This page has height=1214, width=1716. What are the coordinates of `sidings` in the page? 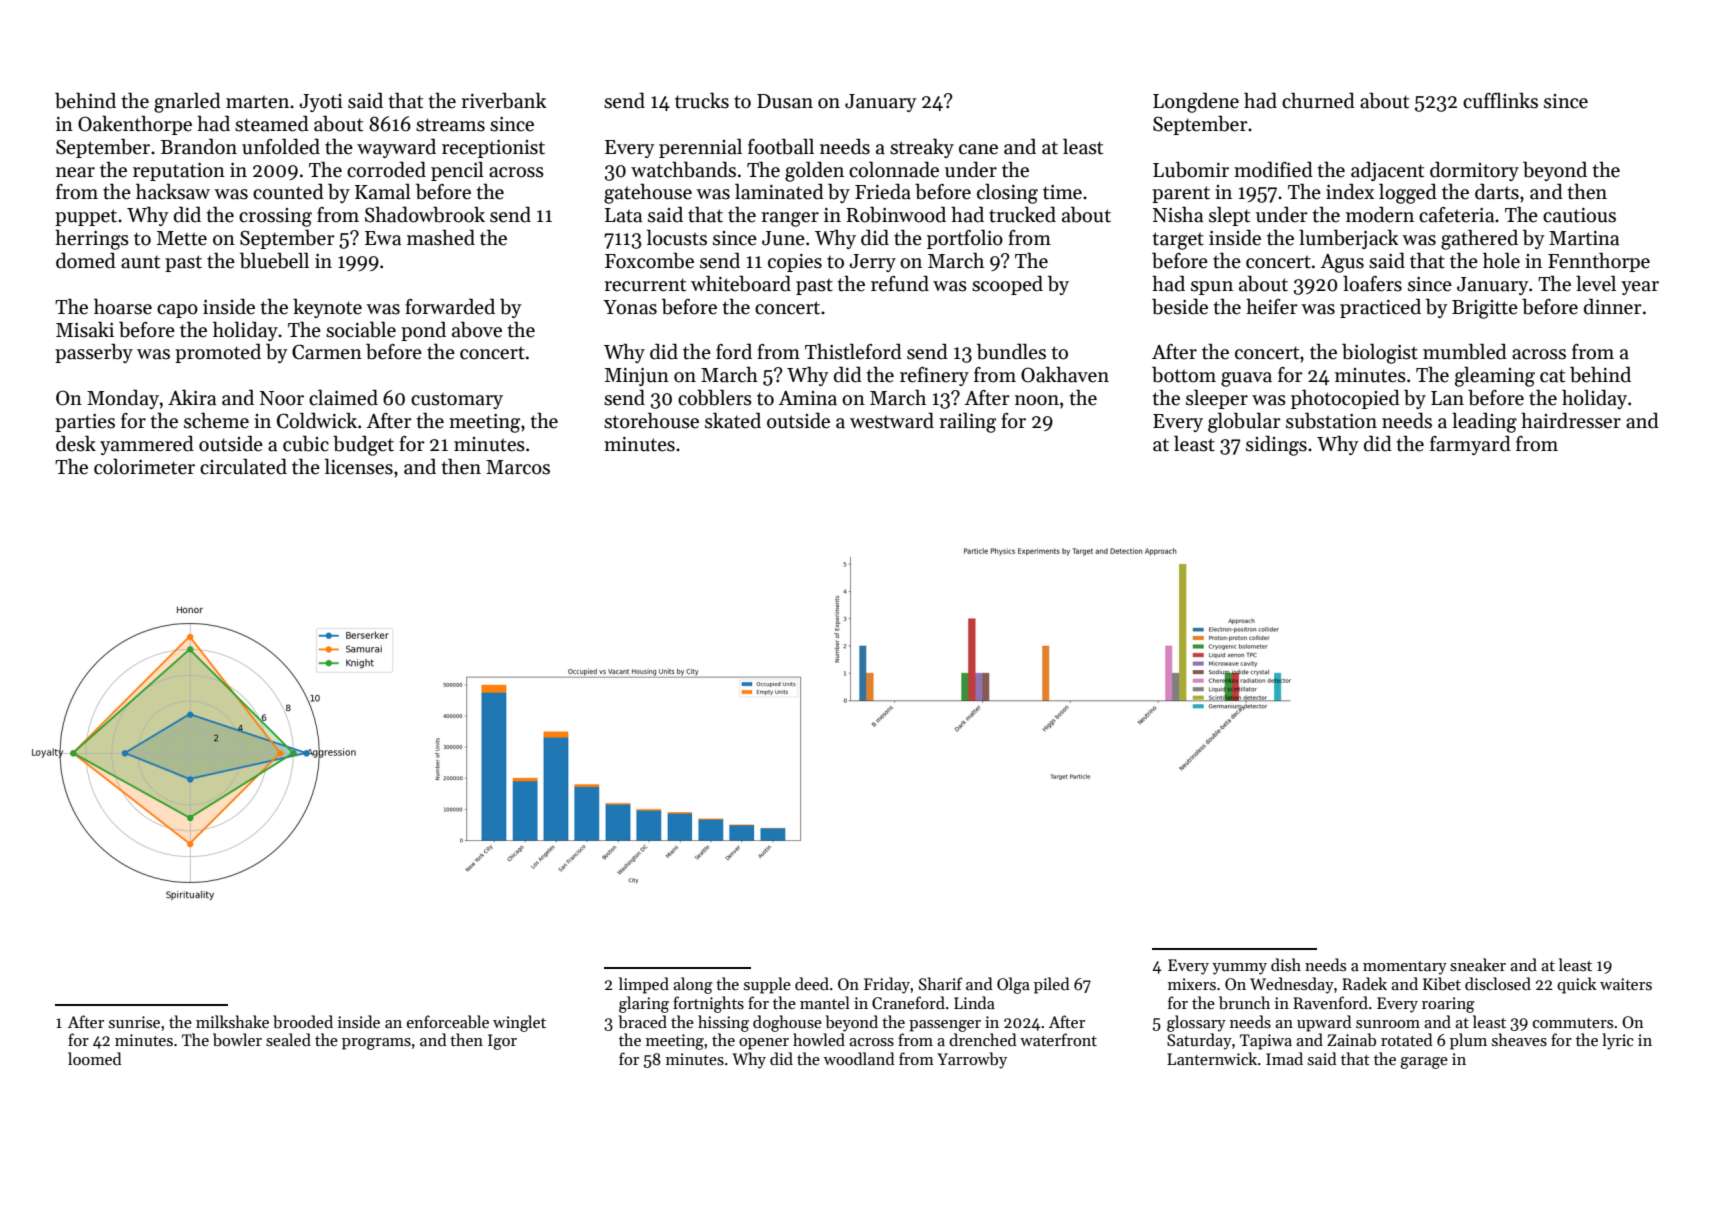 It's located at (1276, 445).
